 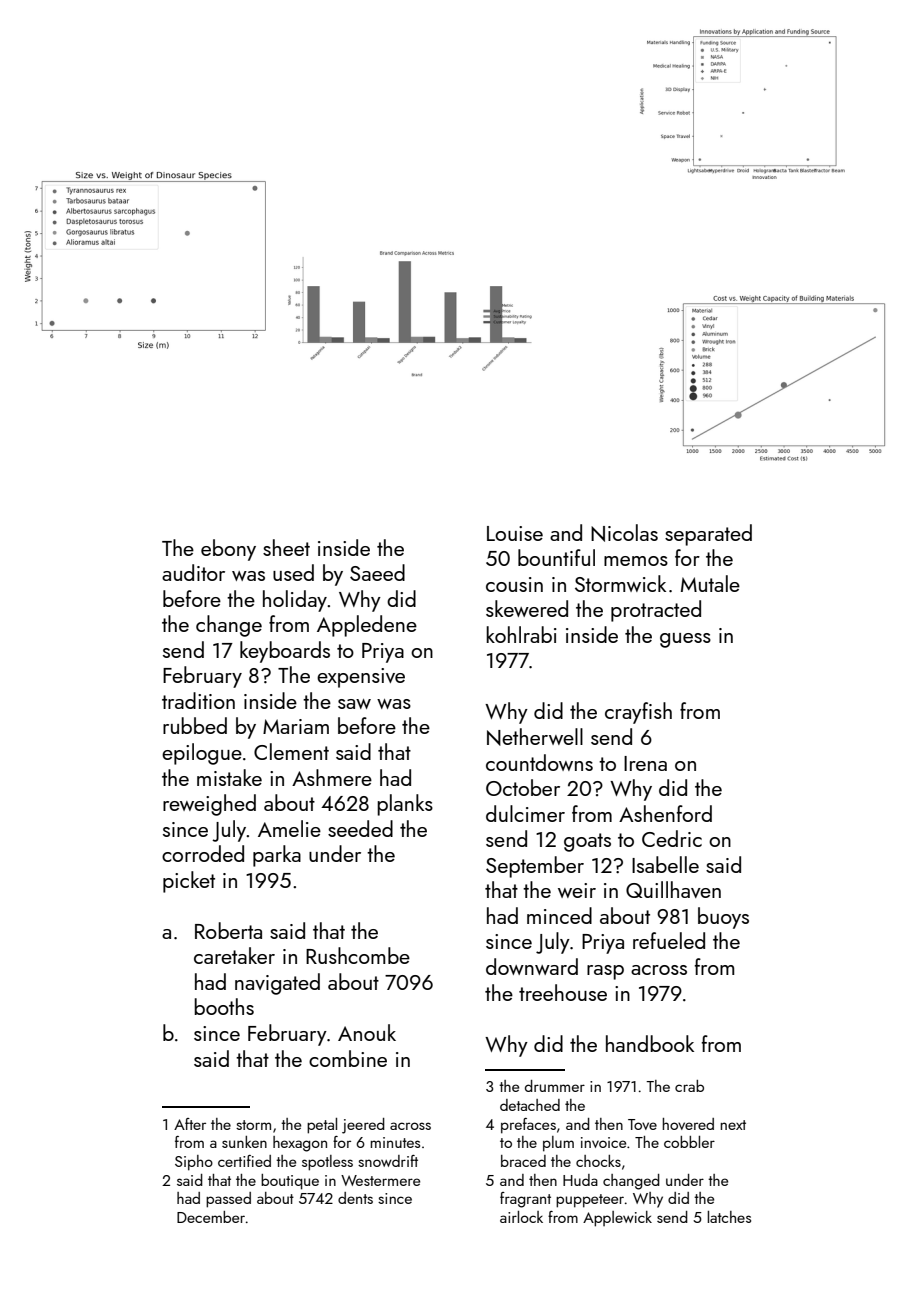 I want to click on Louise, so click(x=515, y=533).
